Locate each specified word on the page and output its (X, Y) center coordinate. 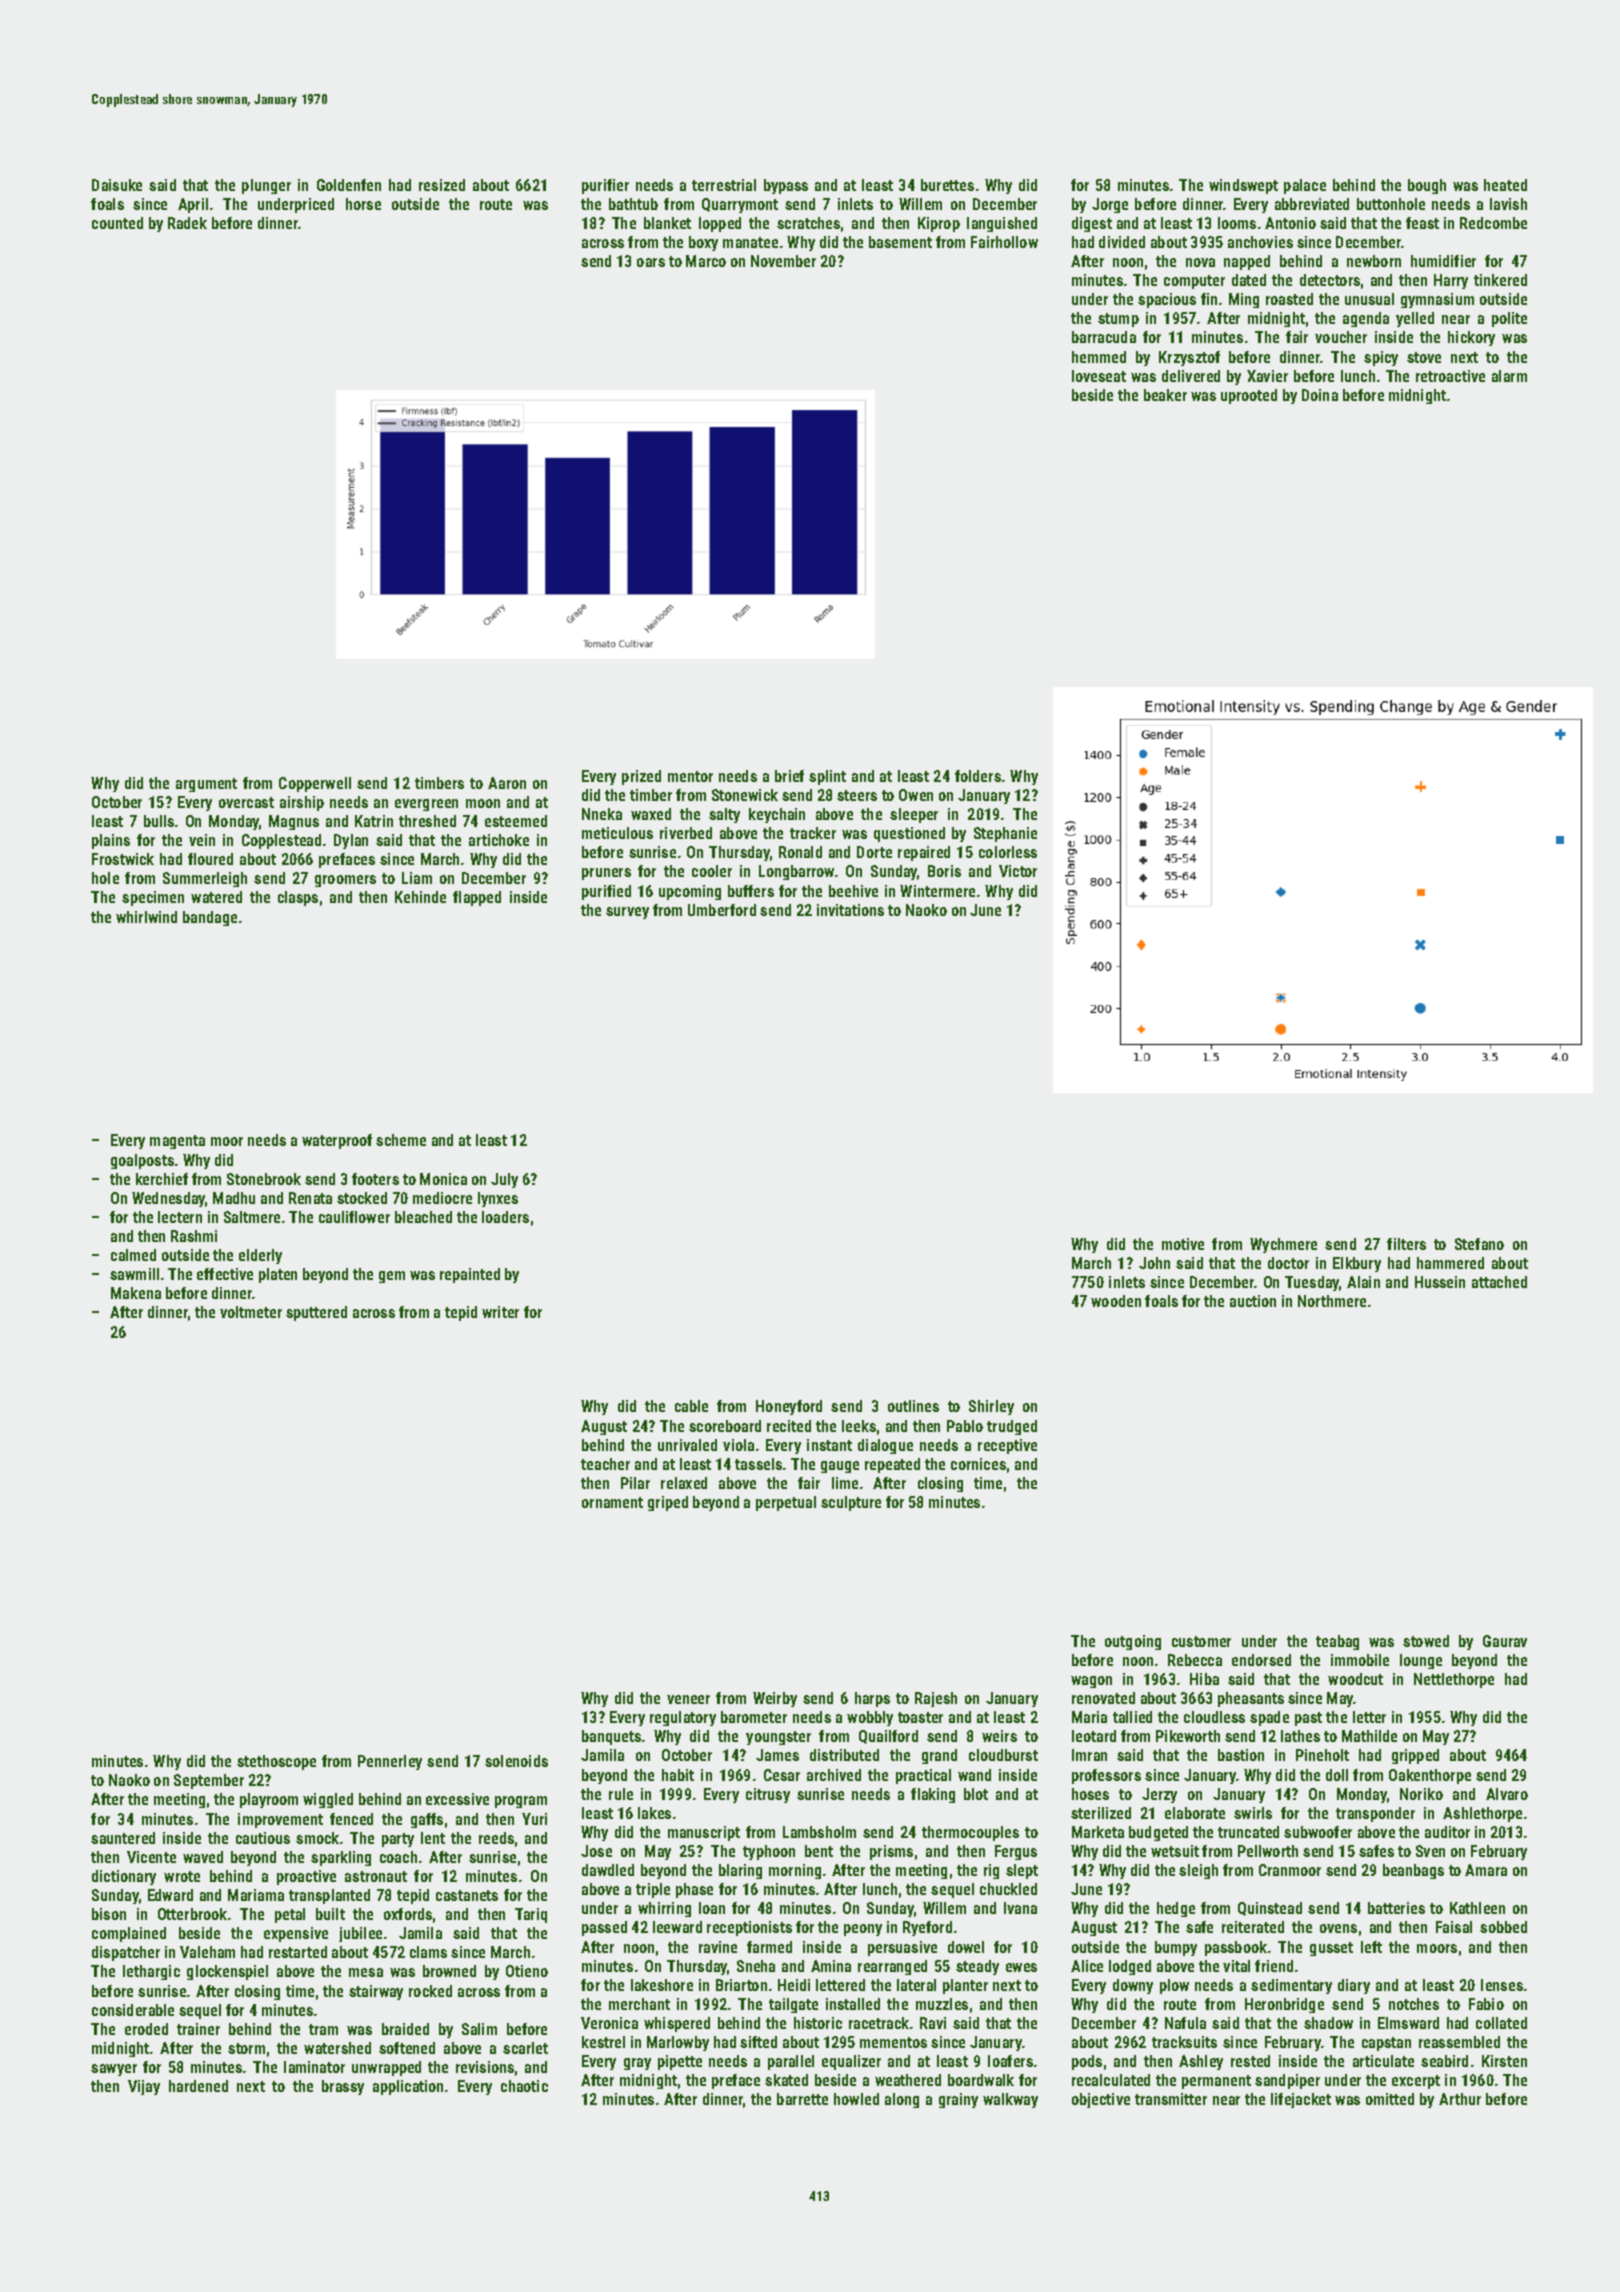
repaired (924, 853)
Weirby (775, 1699)
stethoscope (276, 1762)
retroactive (1450, 376)
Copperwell (315, 784)
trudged (1012, 1427)
